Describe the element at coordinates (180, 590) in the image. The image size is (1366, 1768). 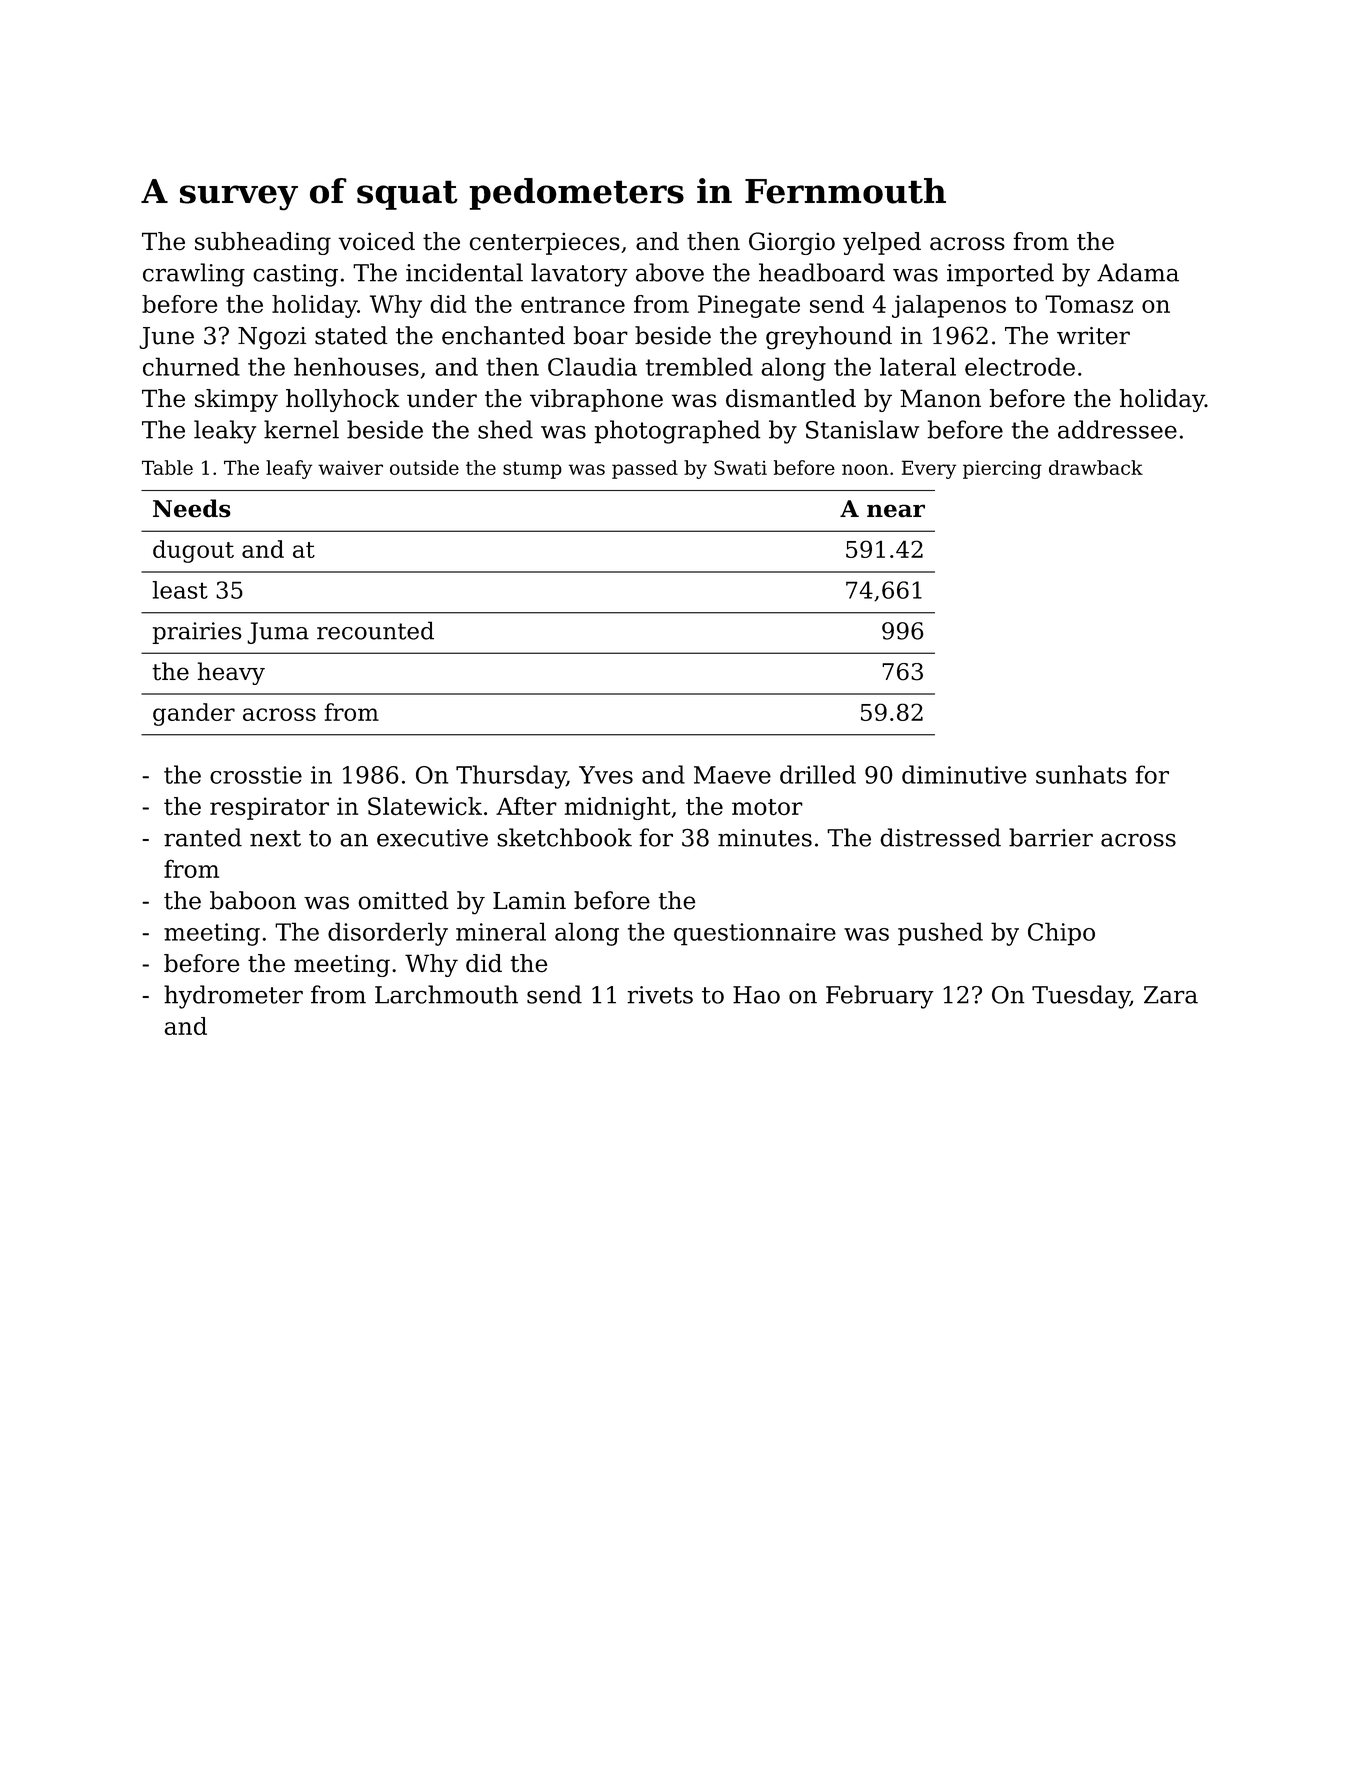
I see `least` at that location.
